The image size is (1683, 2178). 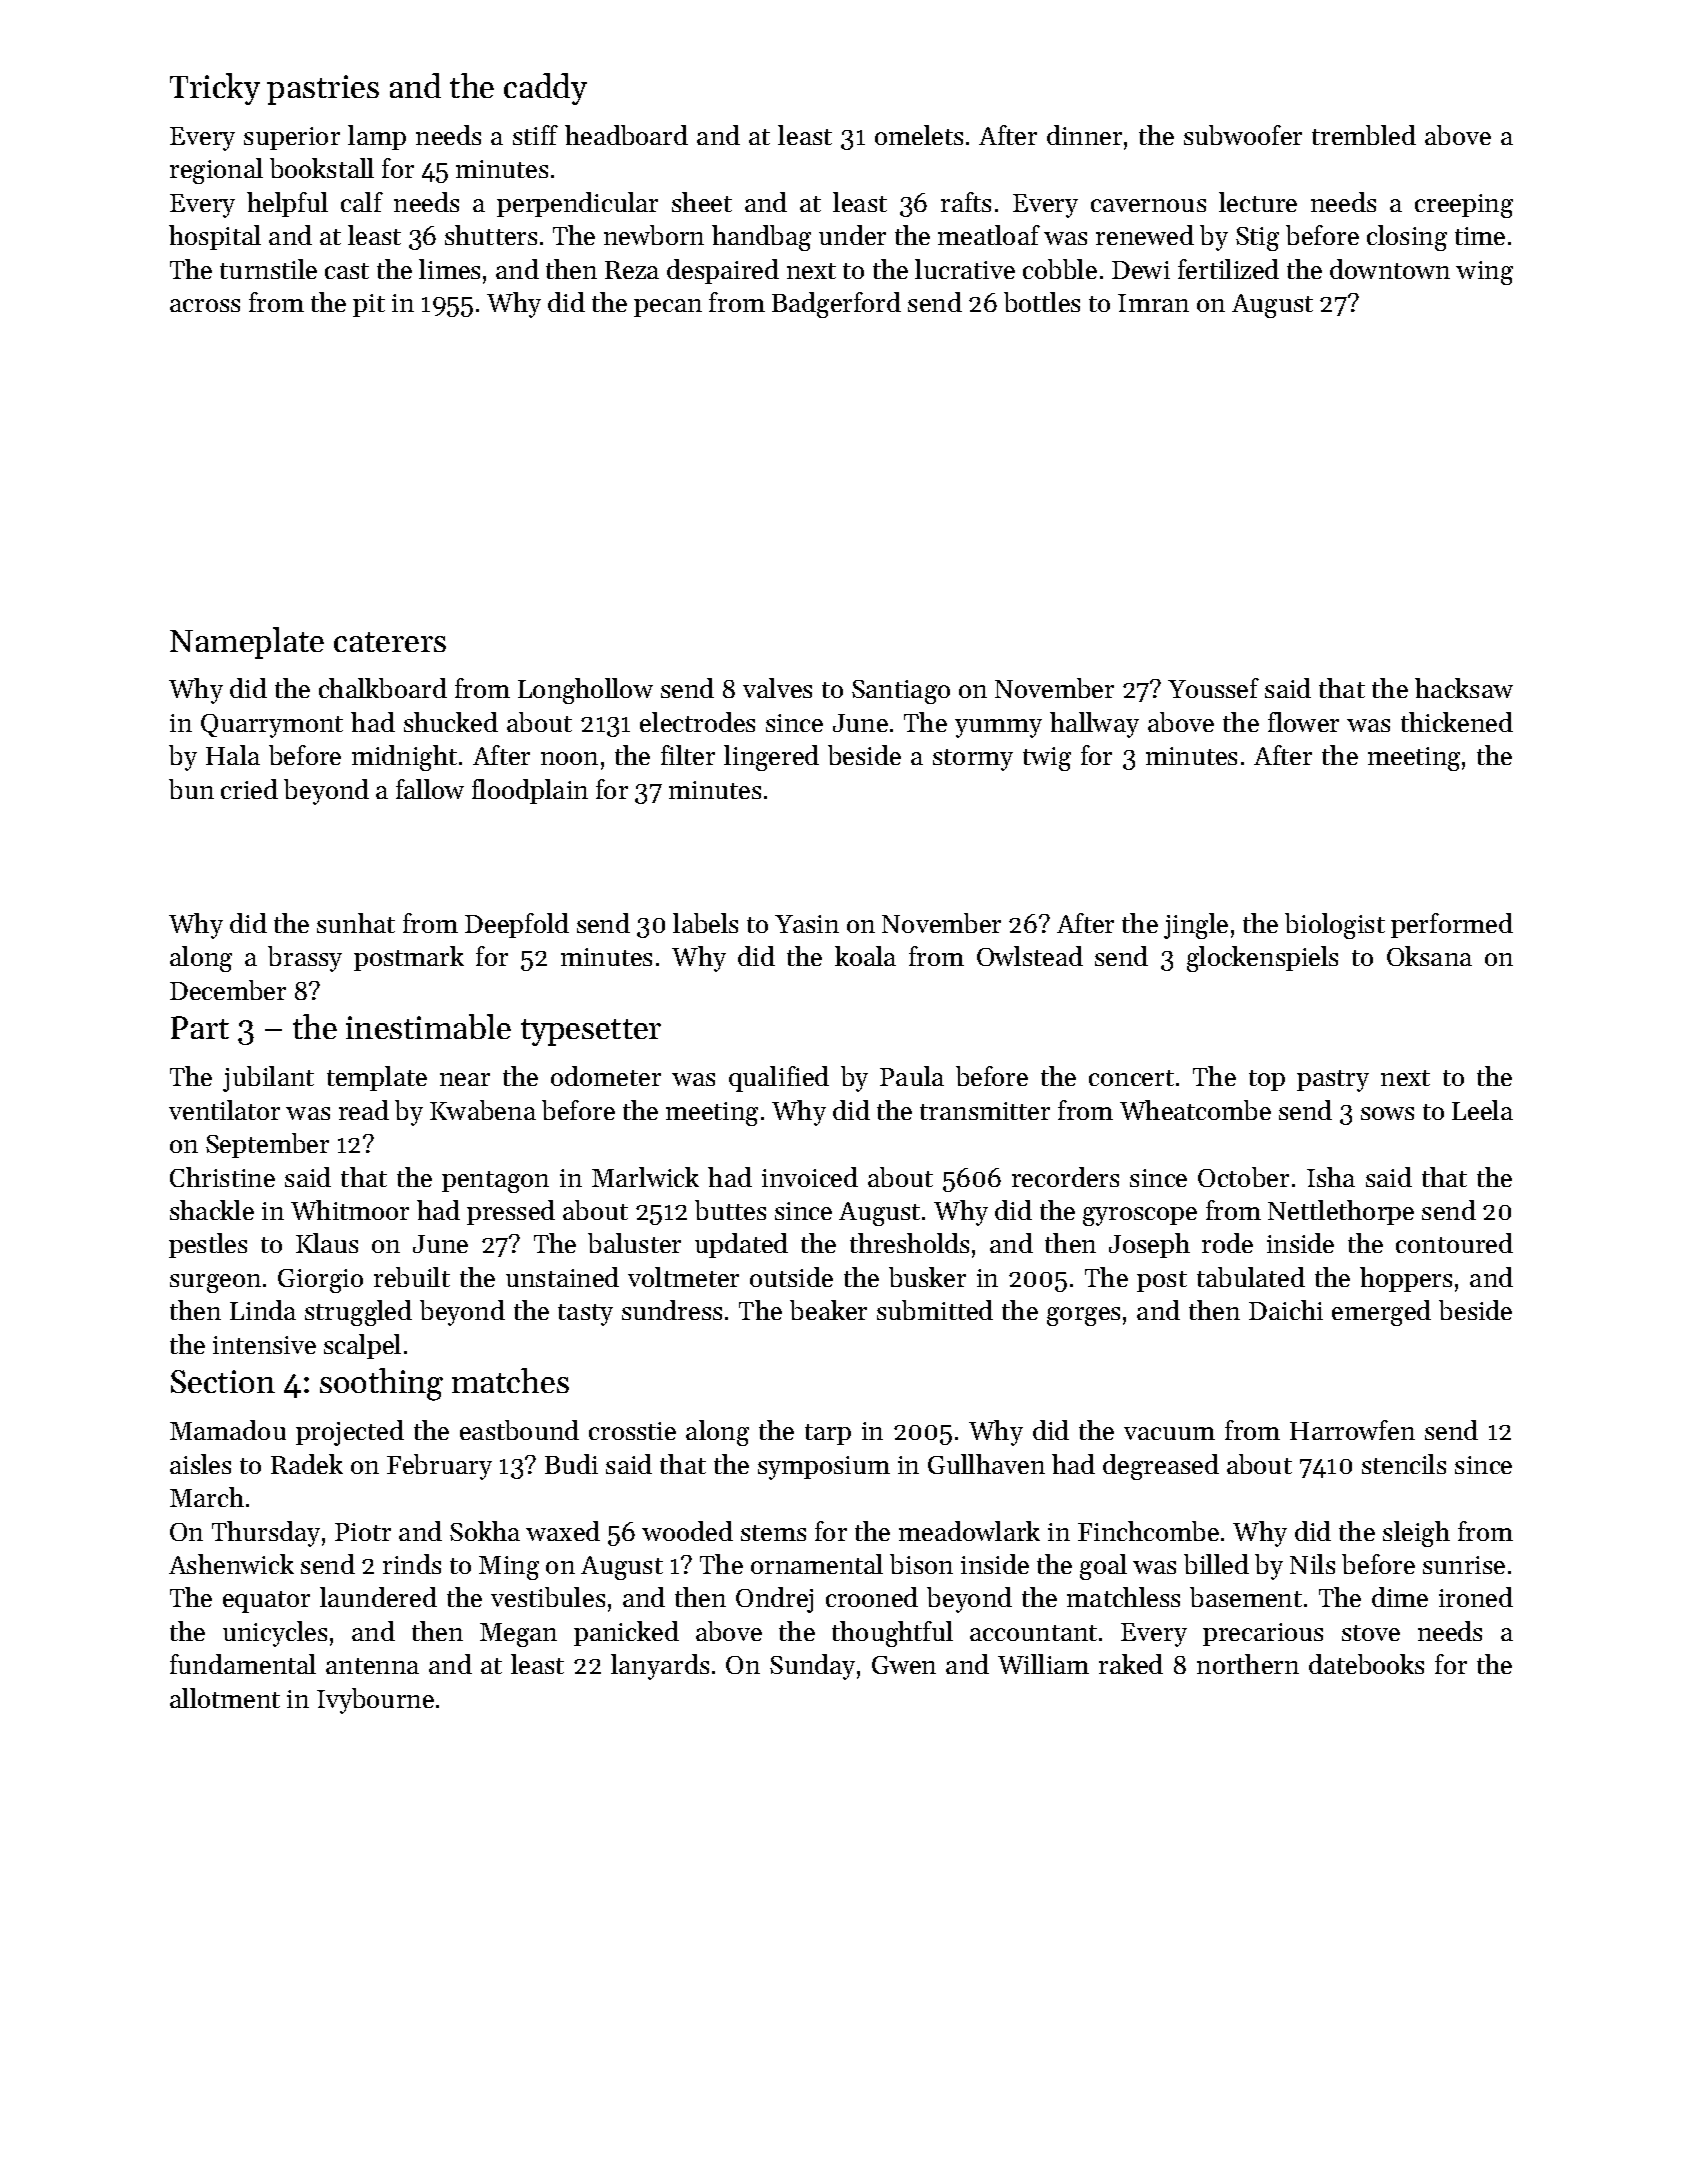 I want to click on yummy, so click(x=998, y=728).
